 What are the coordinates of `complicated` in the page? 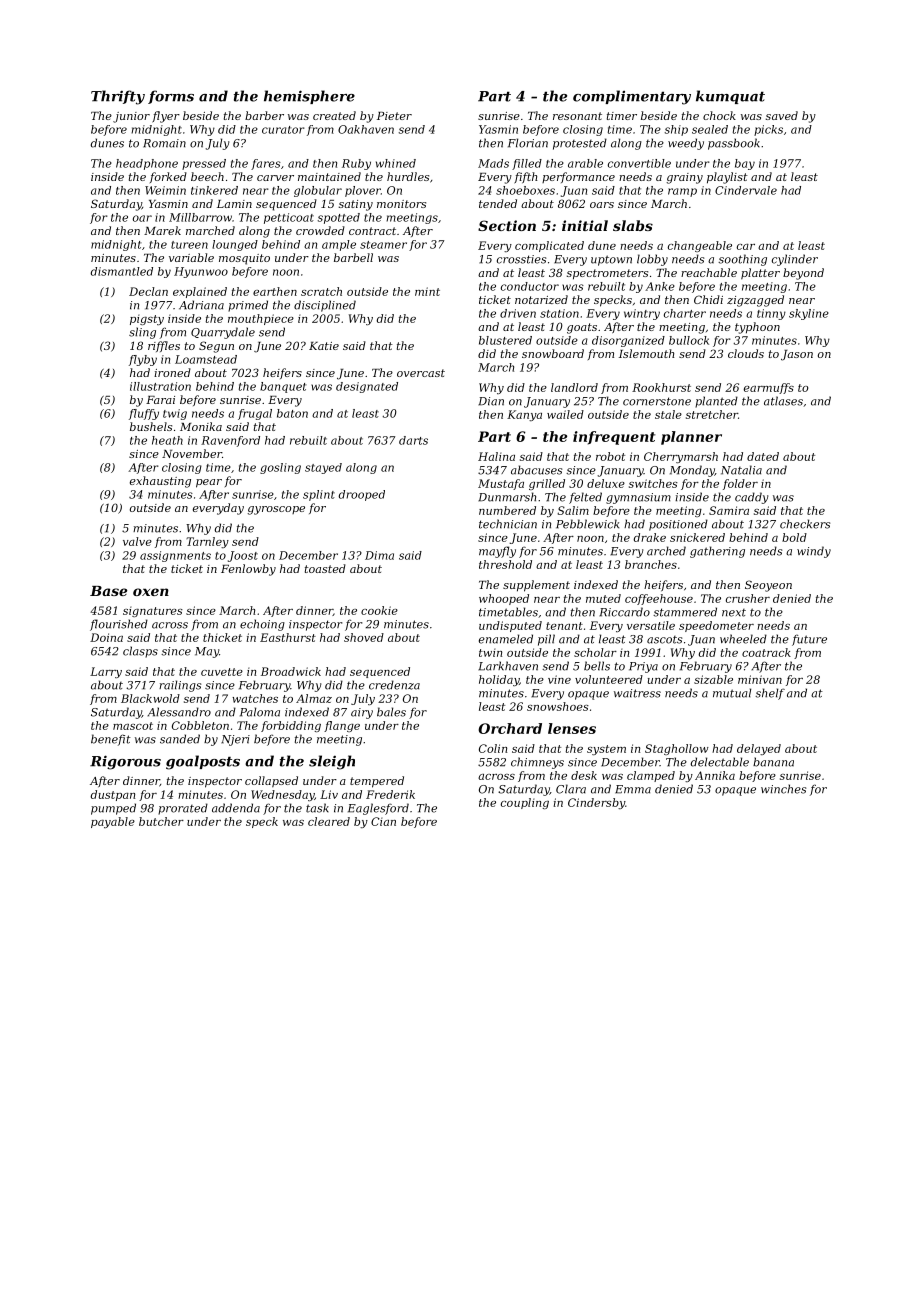 It's located at (549, 246).
